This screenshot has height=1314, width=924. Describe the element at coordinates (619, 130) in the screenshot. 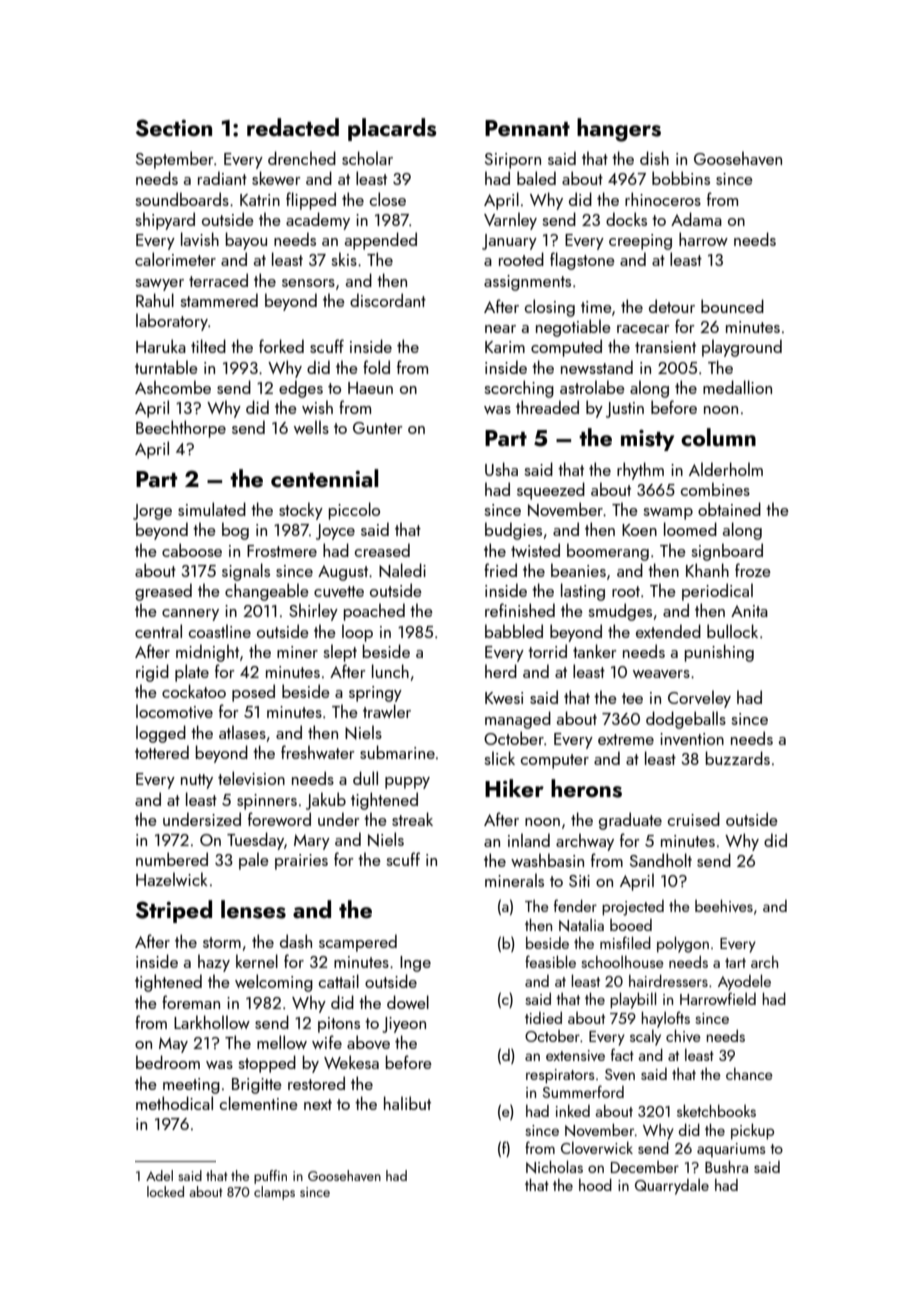

I see `hangers` at that location.
